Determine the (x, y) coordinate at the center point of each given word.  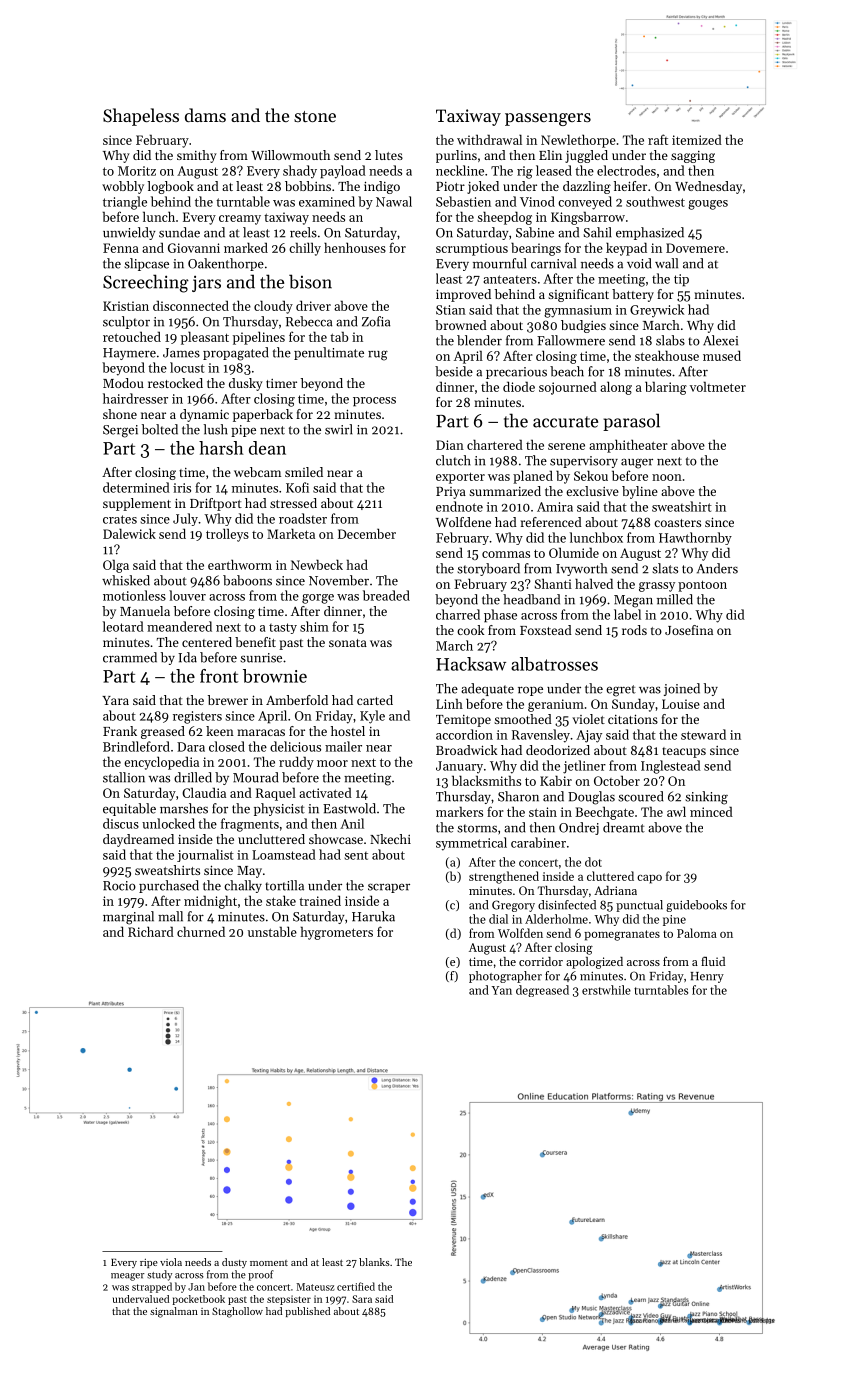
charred (458, 614)
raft (658, 139)
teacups (684, 752)
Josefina (689, 630)
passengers (548, 119)
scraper (389, 888)
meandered (179, 626)
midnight (210, 902)
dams (205, 115)
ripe (149, 1263)
